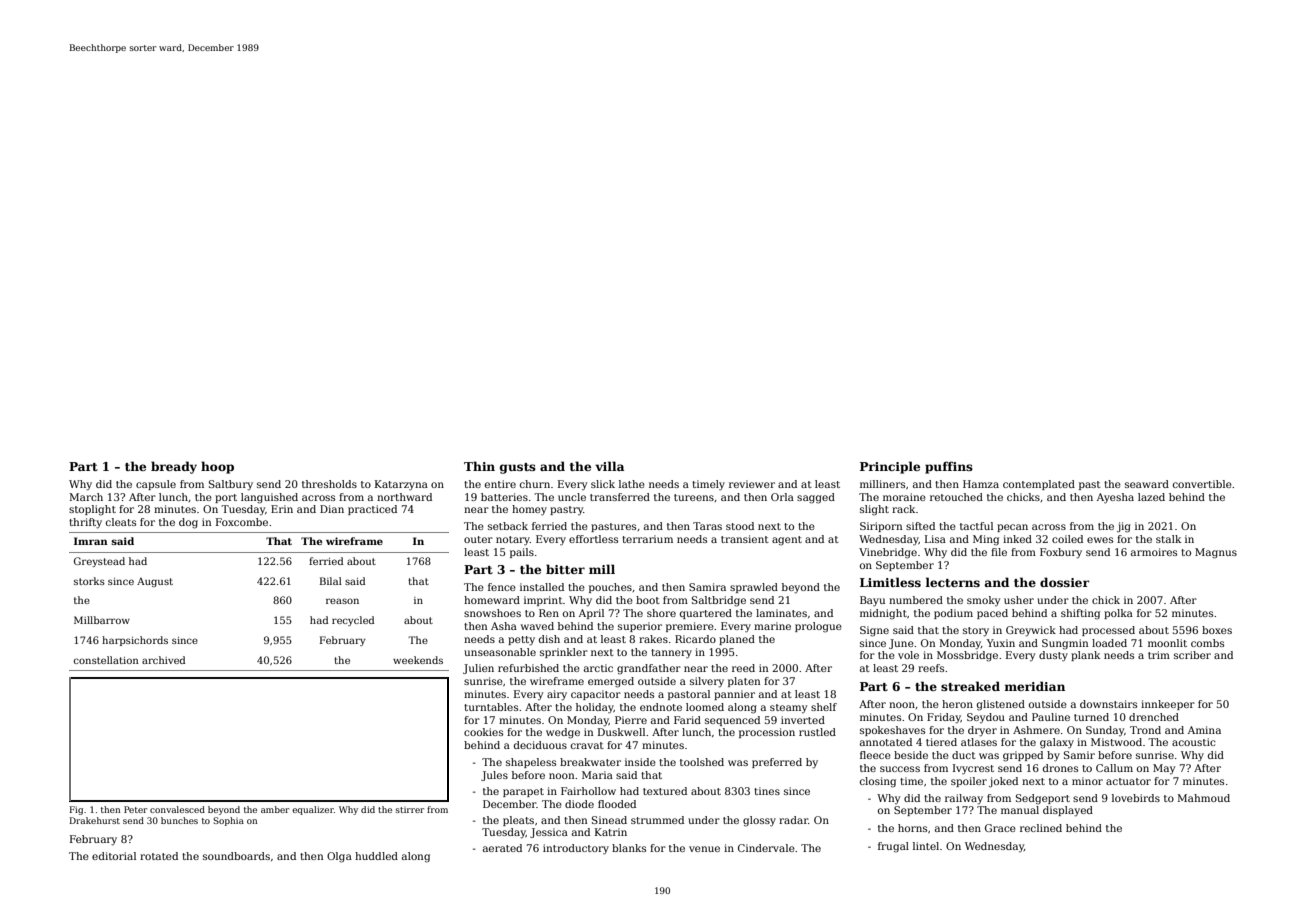 This document has height=924, width=1308. What do you see at coordinates (597, 775) in the document?
I see `Maria` at bounding box center [597, 775].
